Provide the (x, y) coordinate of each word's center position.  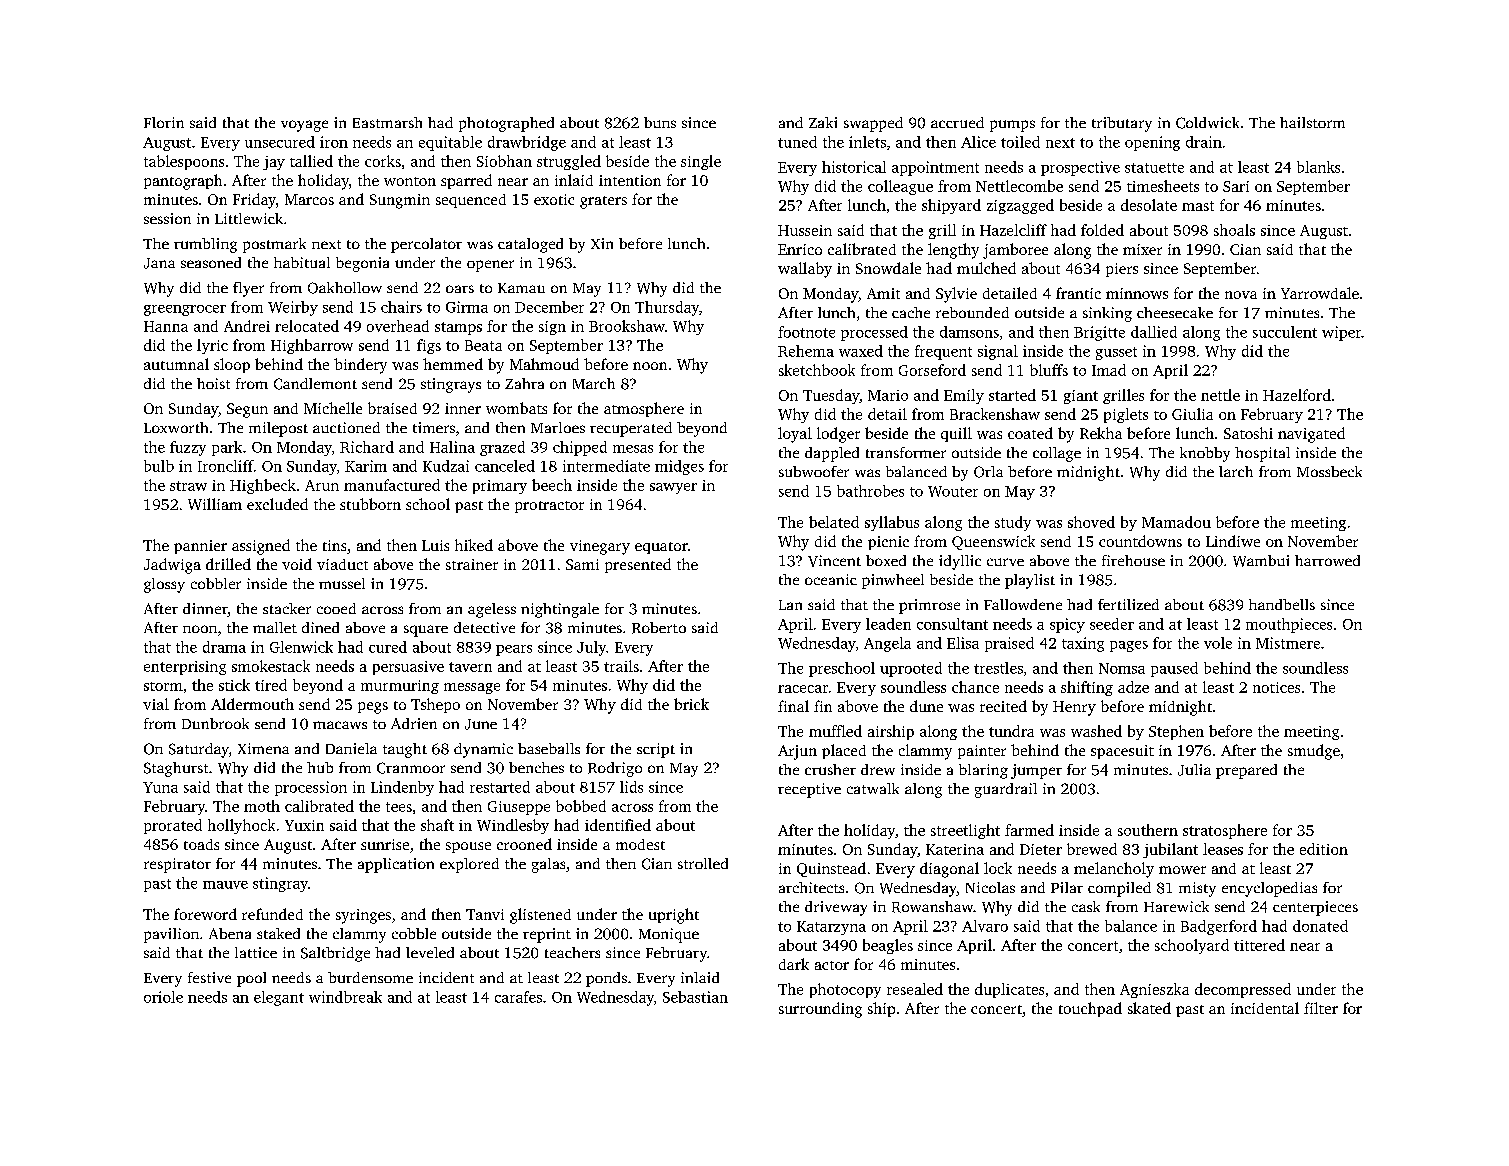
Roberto (659, 628)
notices (1276, 687)
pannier (200, 547)
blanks (1318, 167)
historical (854, 167)
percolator (426, 245)
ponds (606, 979)
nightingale (560, 610)
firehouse (1133, 560)
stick (234, 685)
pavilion (171, 935)
